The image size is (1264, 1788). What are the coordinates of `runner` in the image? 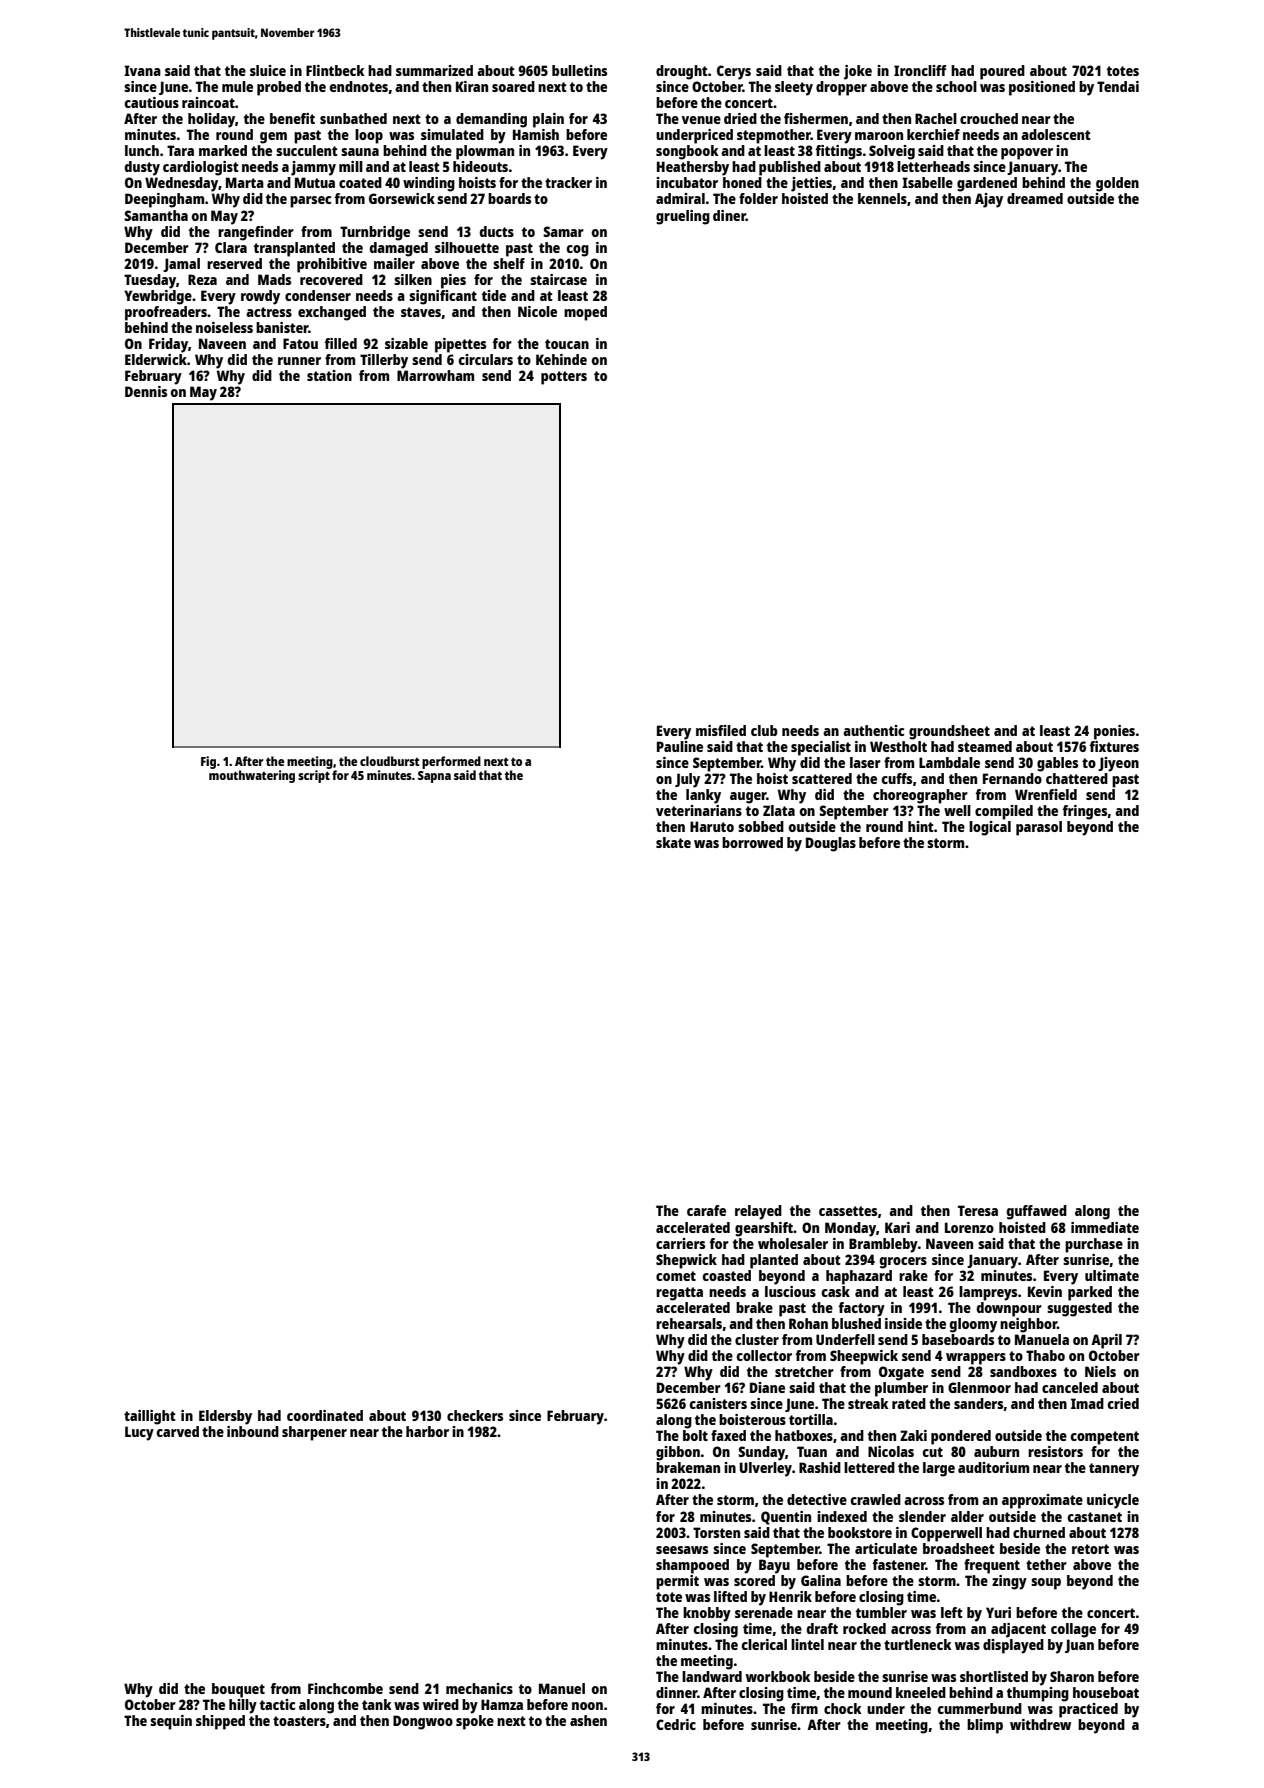 It's located at (299, 361).
